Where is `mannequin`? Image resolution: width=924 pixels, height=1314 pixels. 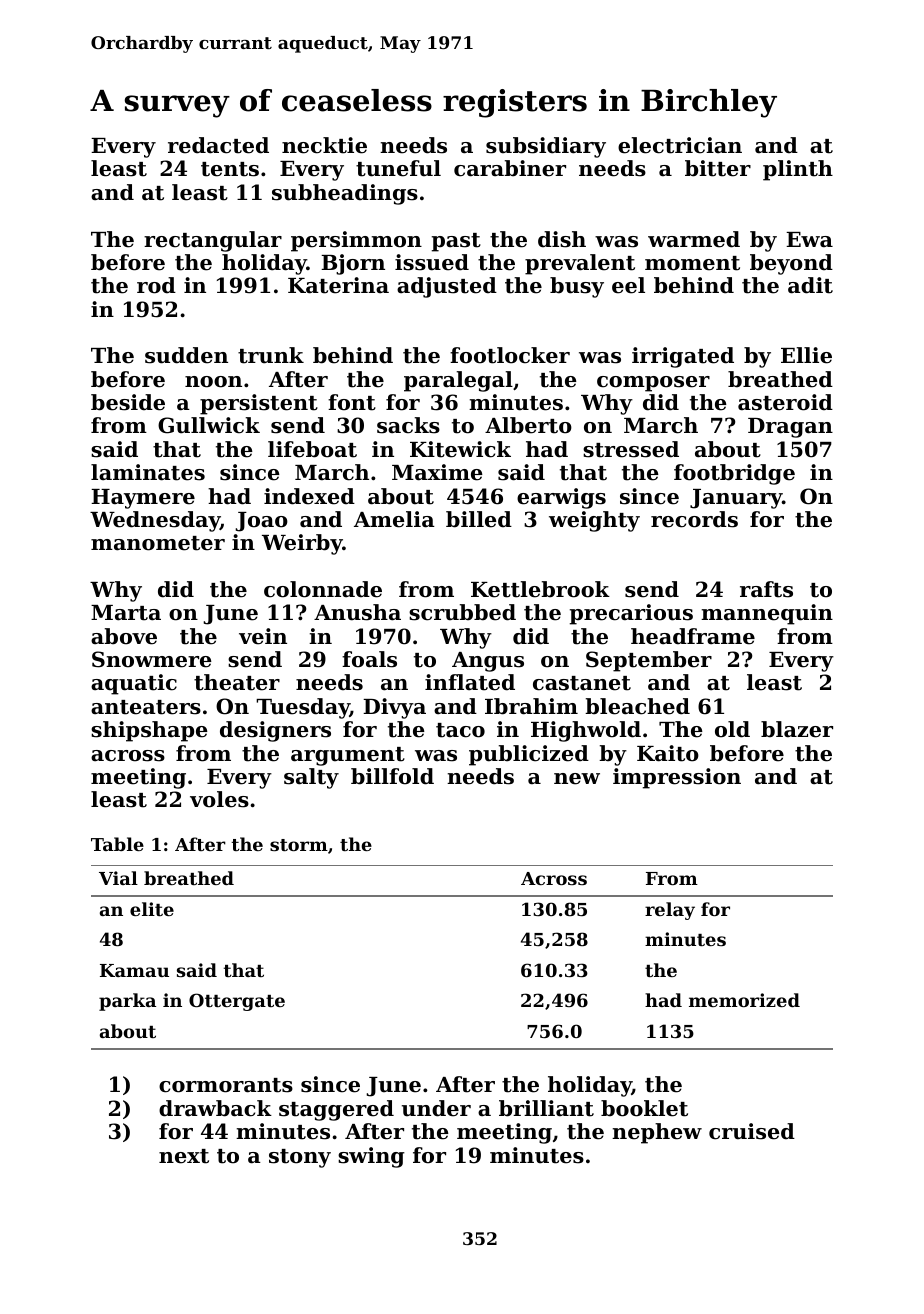
mannequin is located at coordinates (767, 614).
